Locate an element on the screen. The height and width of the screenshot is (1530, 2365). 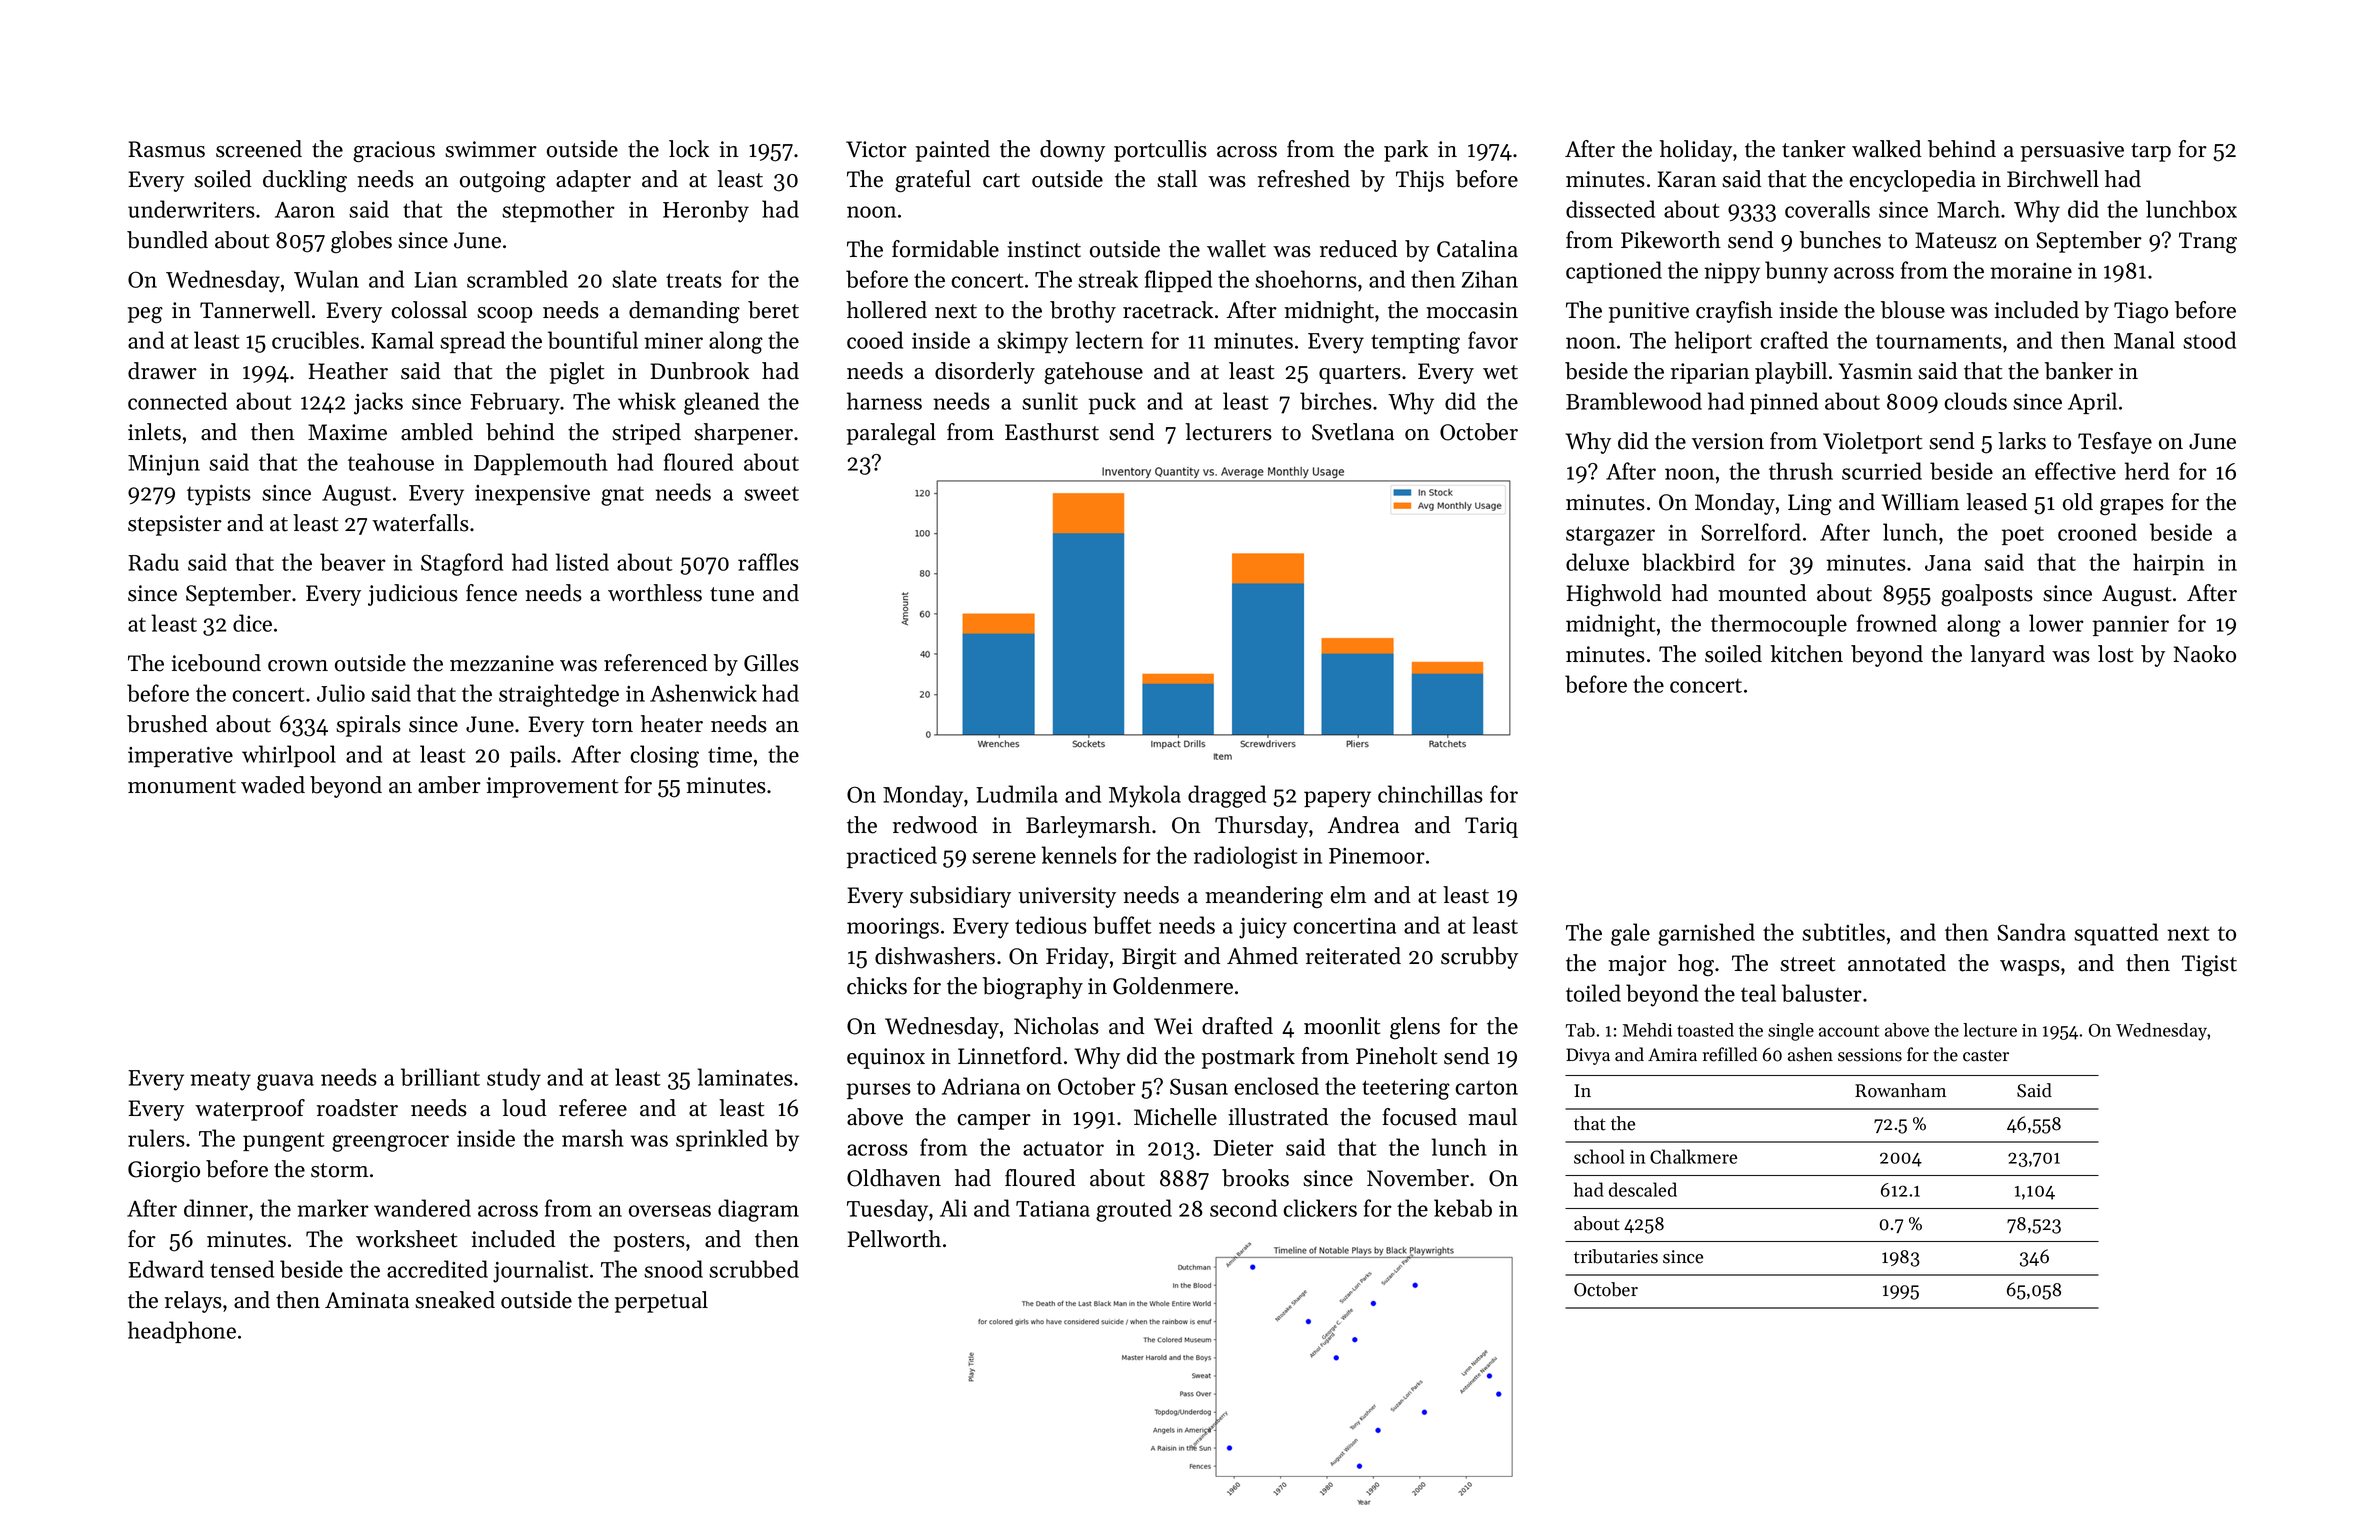
perpetual is located at coordinates (661, 1302).
